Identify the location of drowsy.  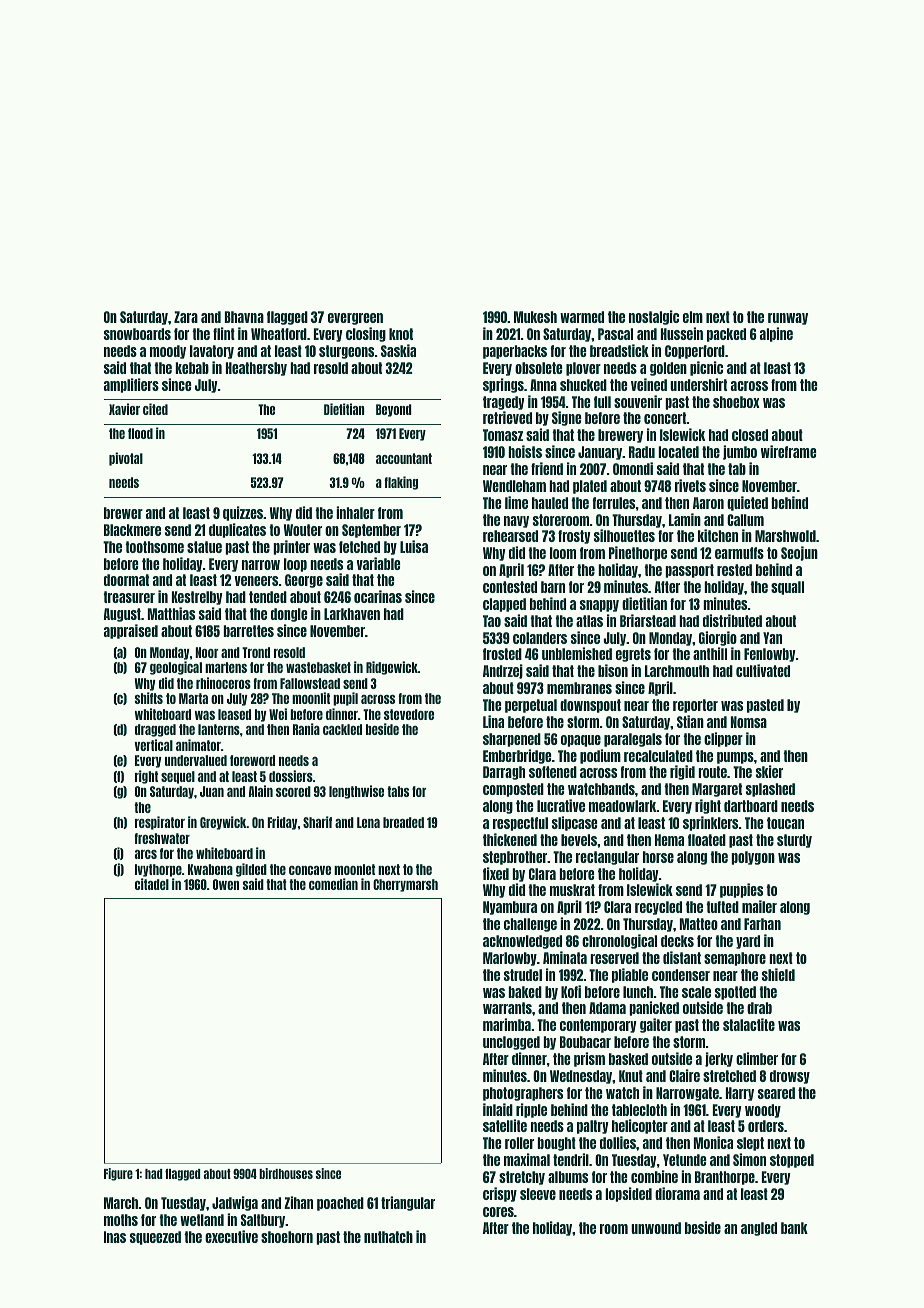
(790, 1077).
